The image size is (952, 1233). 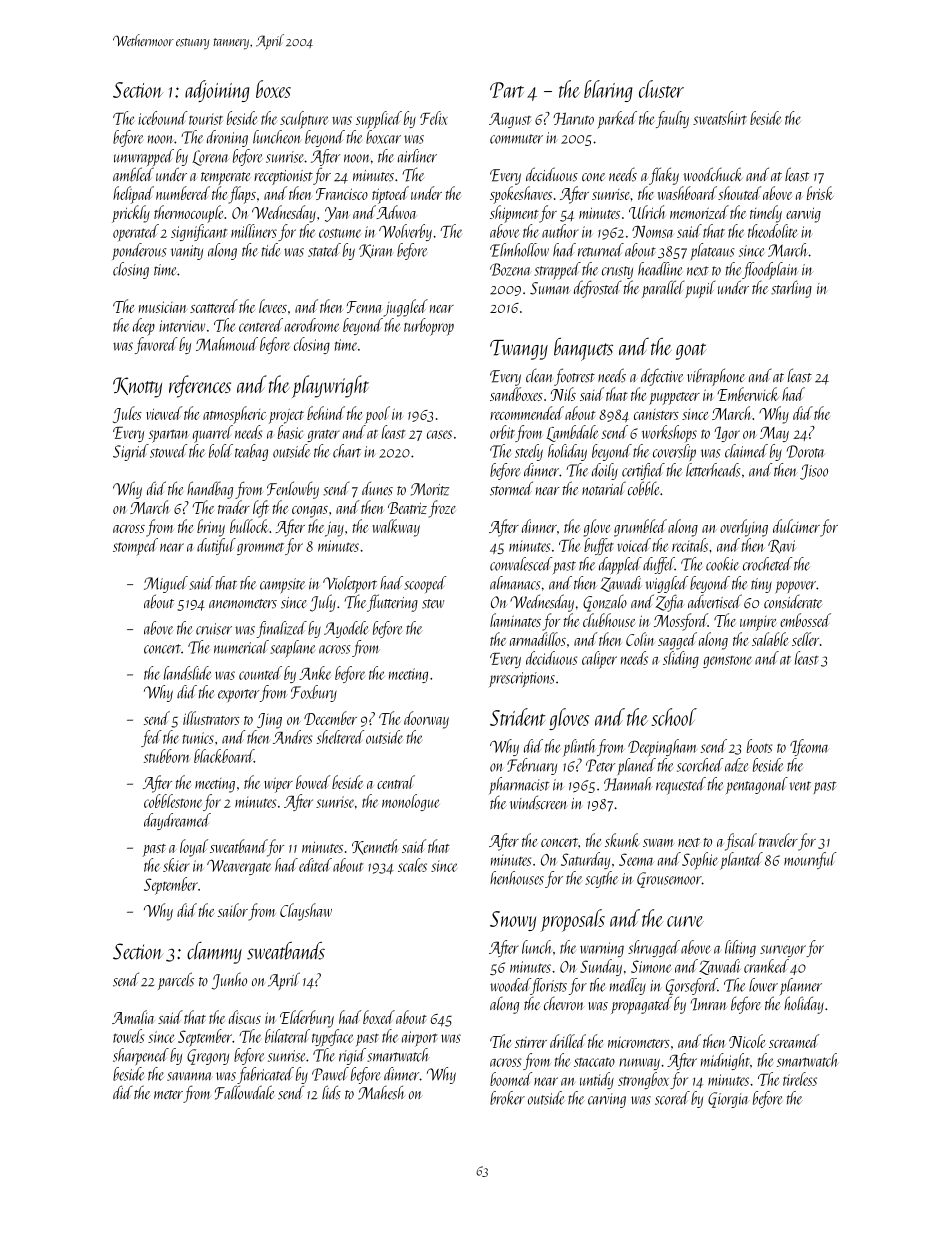 I want to click on exporter, so click(x=238, y=695).
